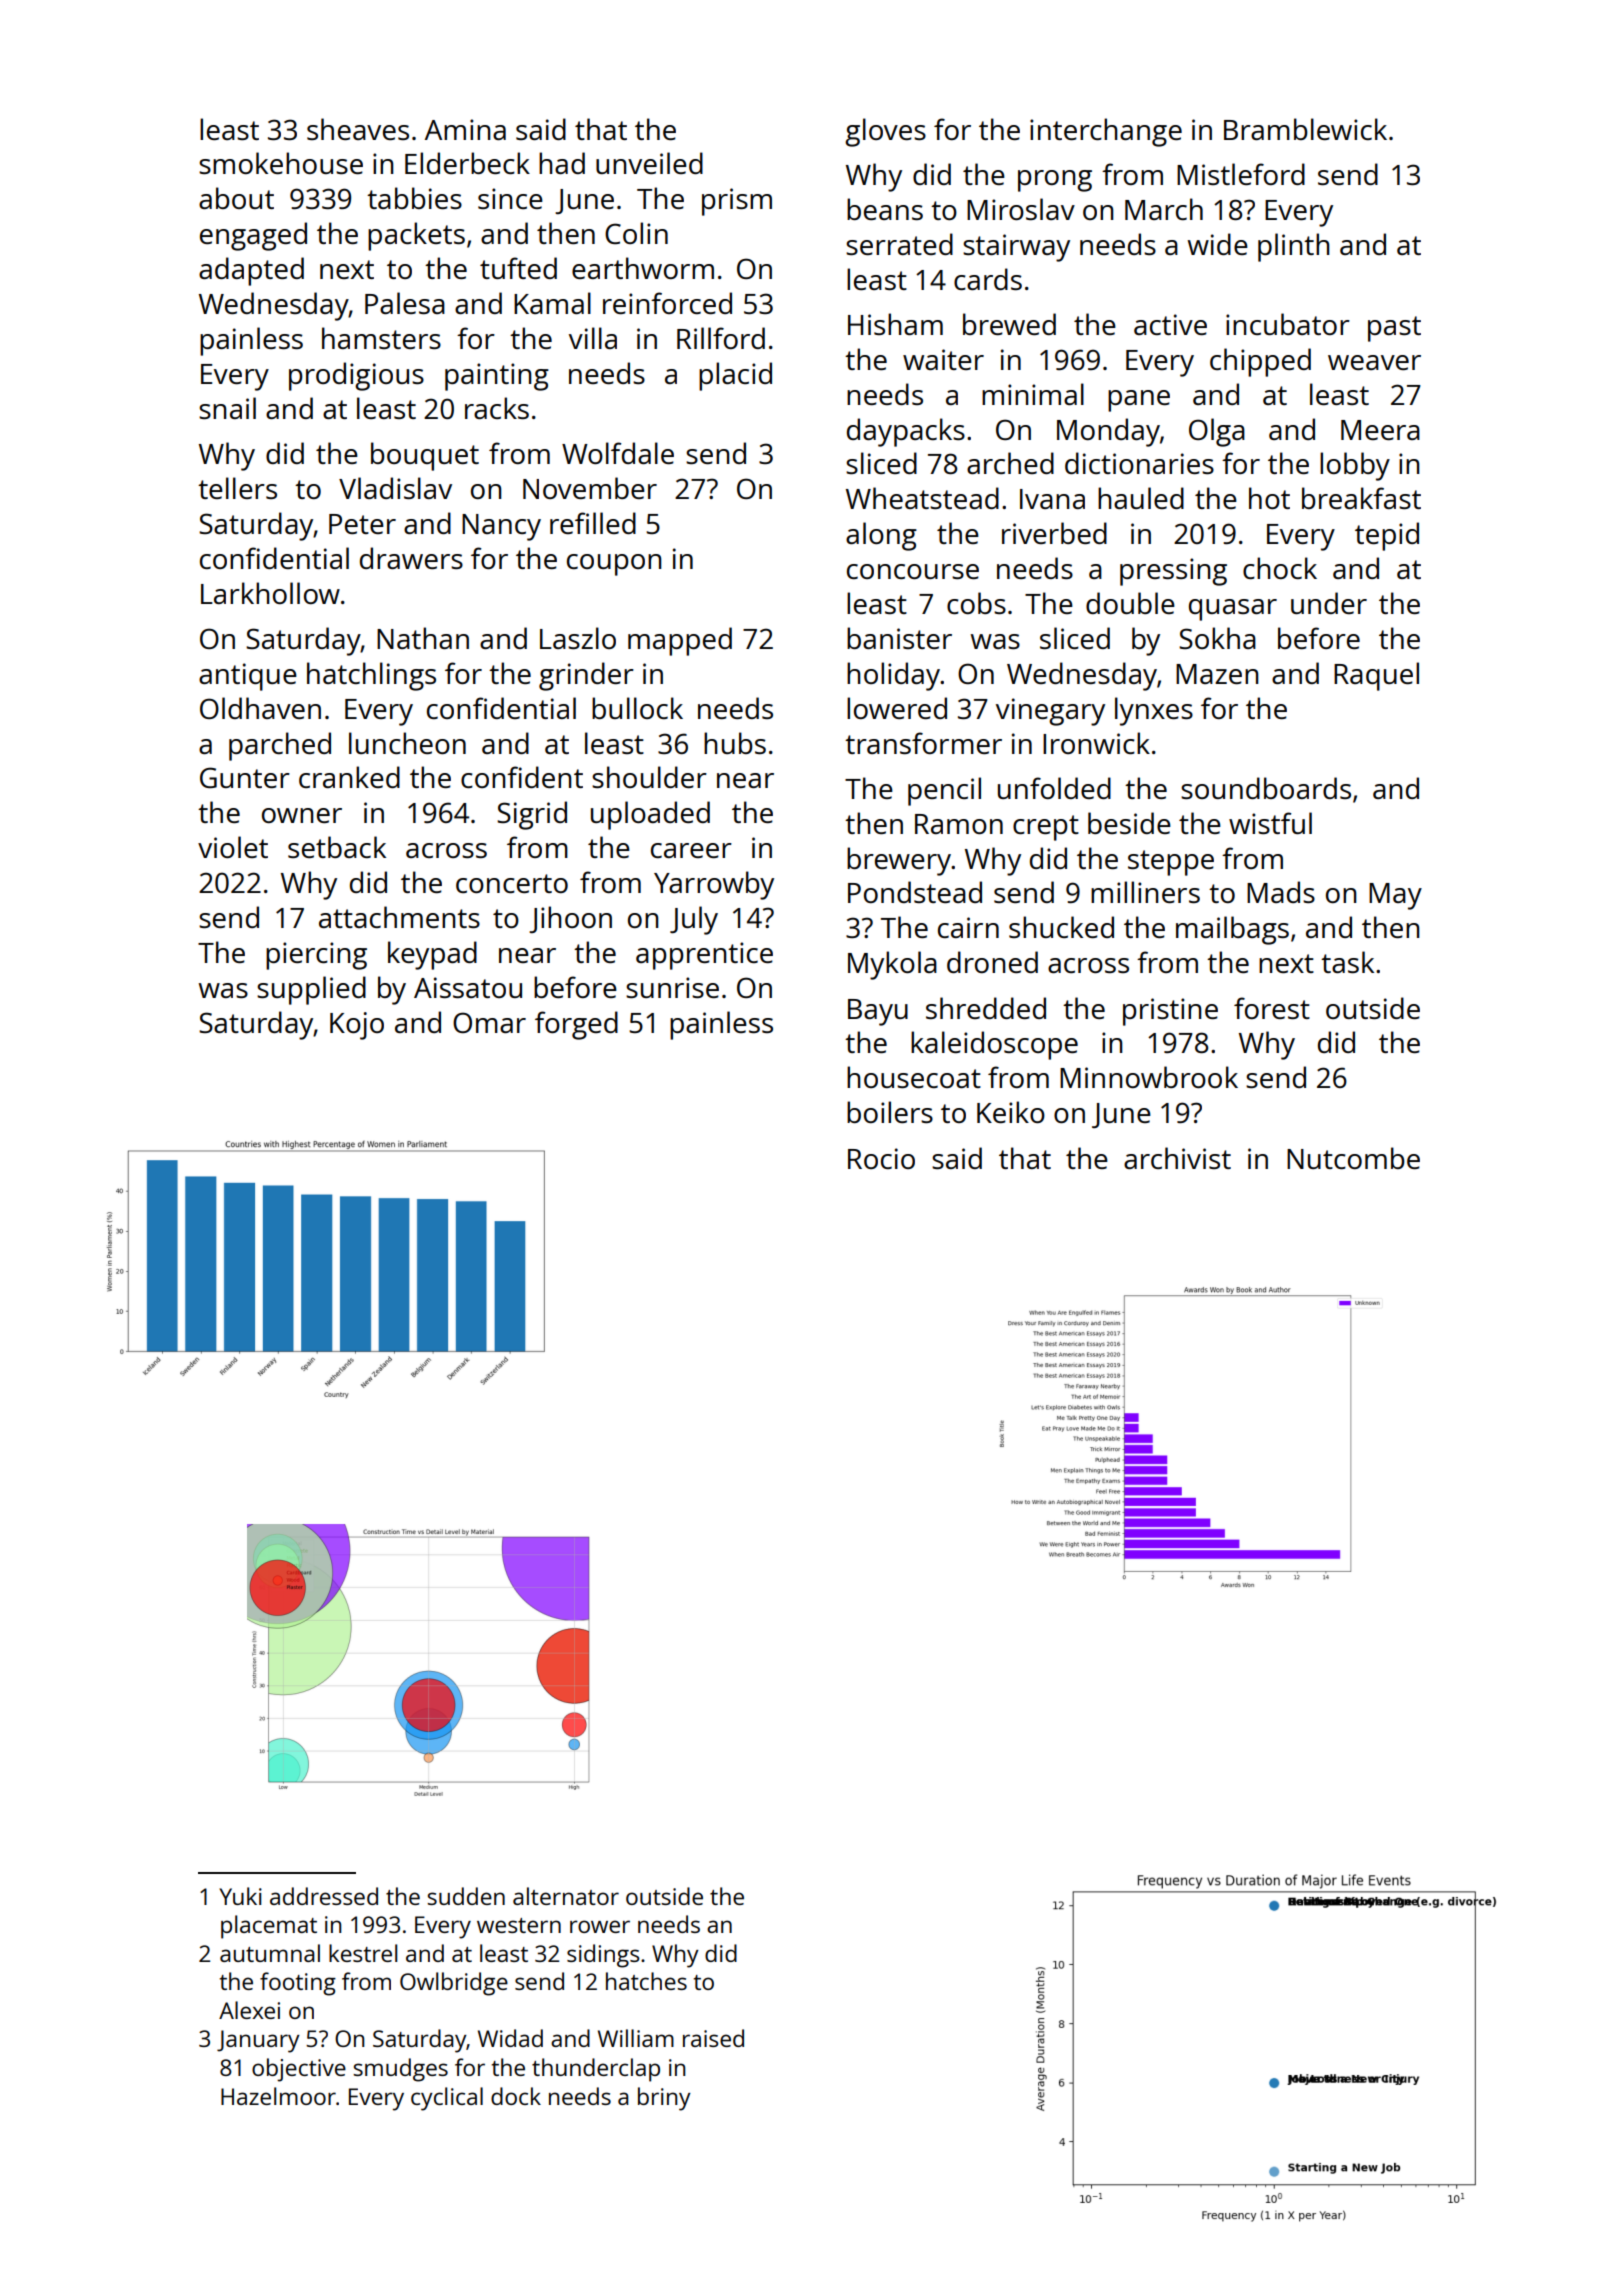 This page has width=1620, height=2292. What do you see at coordinates (278, 2096) in the page?
I see `Hazelmoor` at bounding box center [278, 2096].
